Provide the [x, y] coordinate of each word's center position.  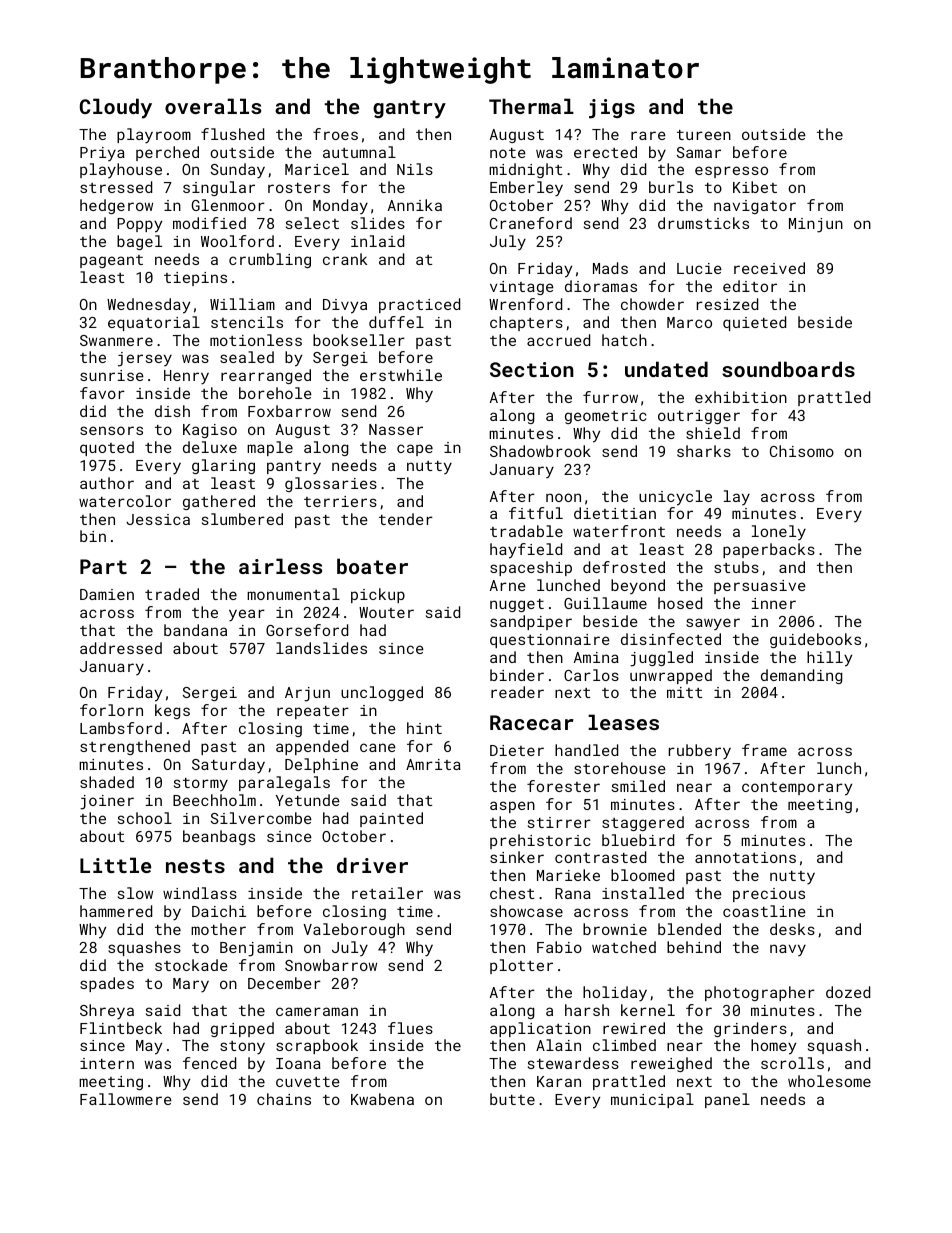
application [540, 1029]
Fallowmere [126, 1099]
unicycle [675, 498]
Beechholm [214, 800]
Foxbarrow [289, 411]
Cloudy [116, 108]
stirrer [559, 822]
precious [769, 895]
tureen [704, 135]
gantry [409, 109]
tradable [526, 531]
